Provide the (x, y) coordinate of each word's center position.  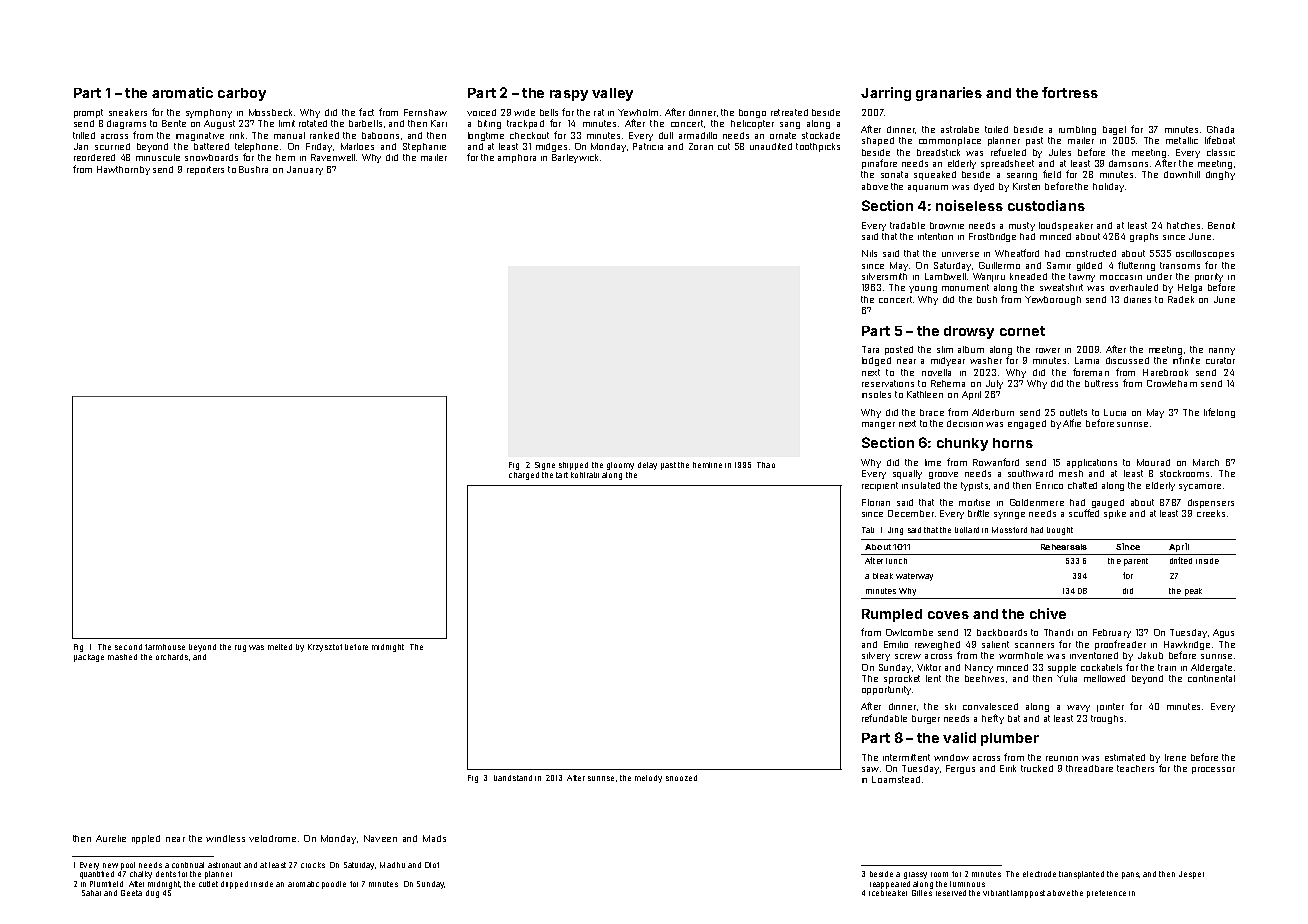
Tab (868, 530)
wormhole (1021, 655)
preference (1106, 894)
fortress (1070, 92)
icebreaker (888, 893)
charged (524, 476)
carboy (242, 94)
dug (152, 894)
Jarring (886, 94)
